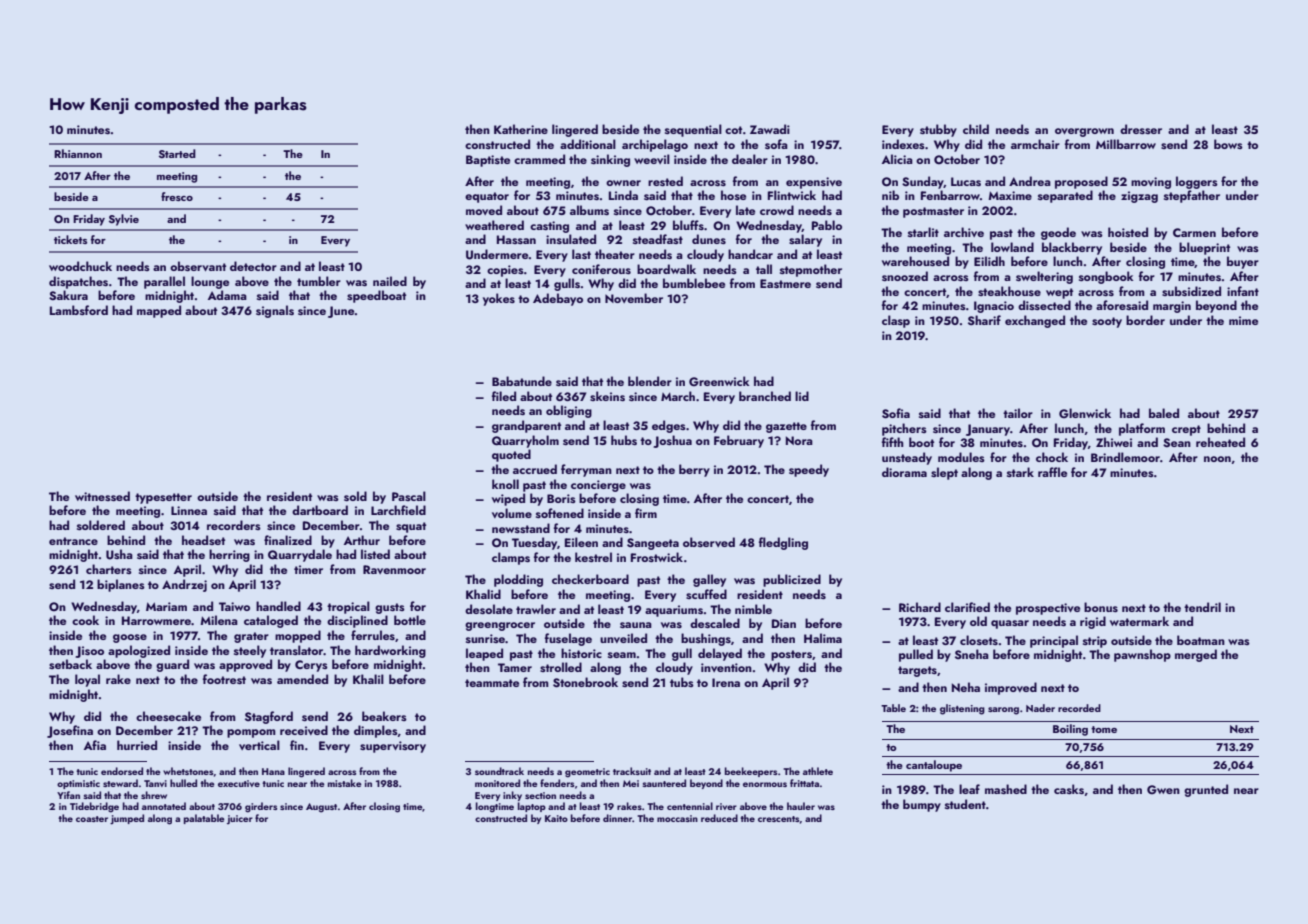  I want to click on Fenbarrow, so click(950, 195).
